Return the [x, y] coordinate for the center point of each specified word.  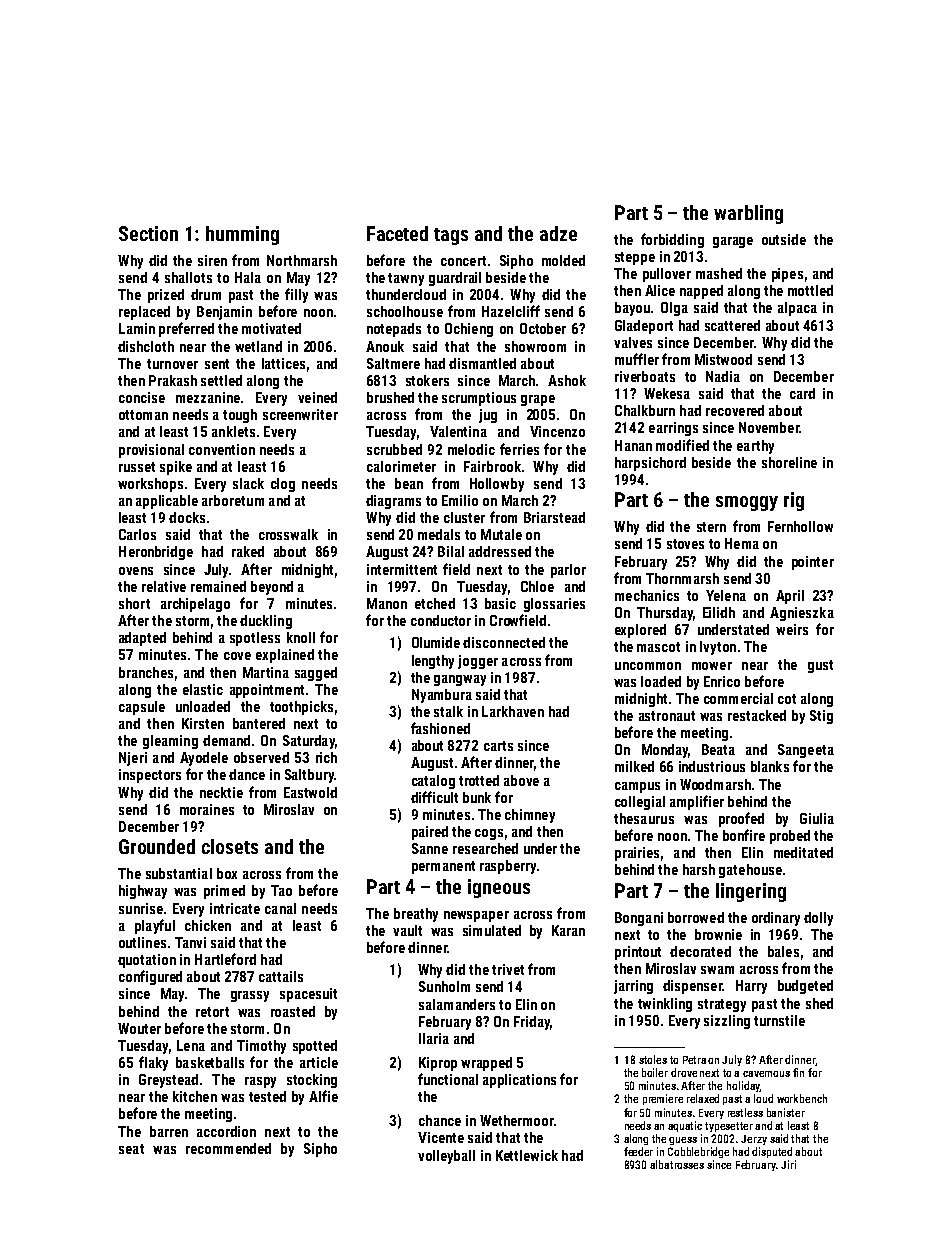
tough [240, 416]
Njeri [133, 759]
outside [784, 239]
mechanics [647, 595]
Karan [568, 930]
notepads [394, 330]
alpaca [797, 309]
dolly [818, 919]
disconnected [504, 642]
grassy [250, 996]
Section [148, 233]
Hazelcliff [511, 311]
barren [169, 1131]
